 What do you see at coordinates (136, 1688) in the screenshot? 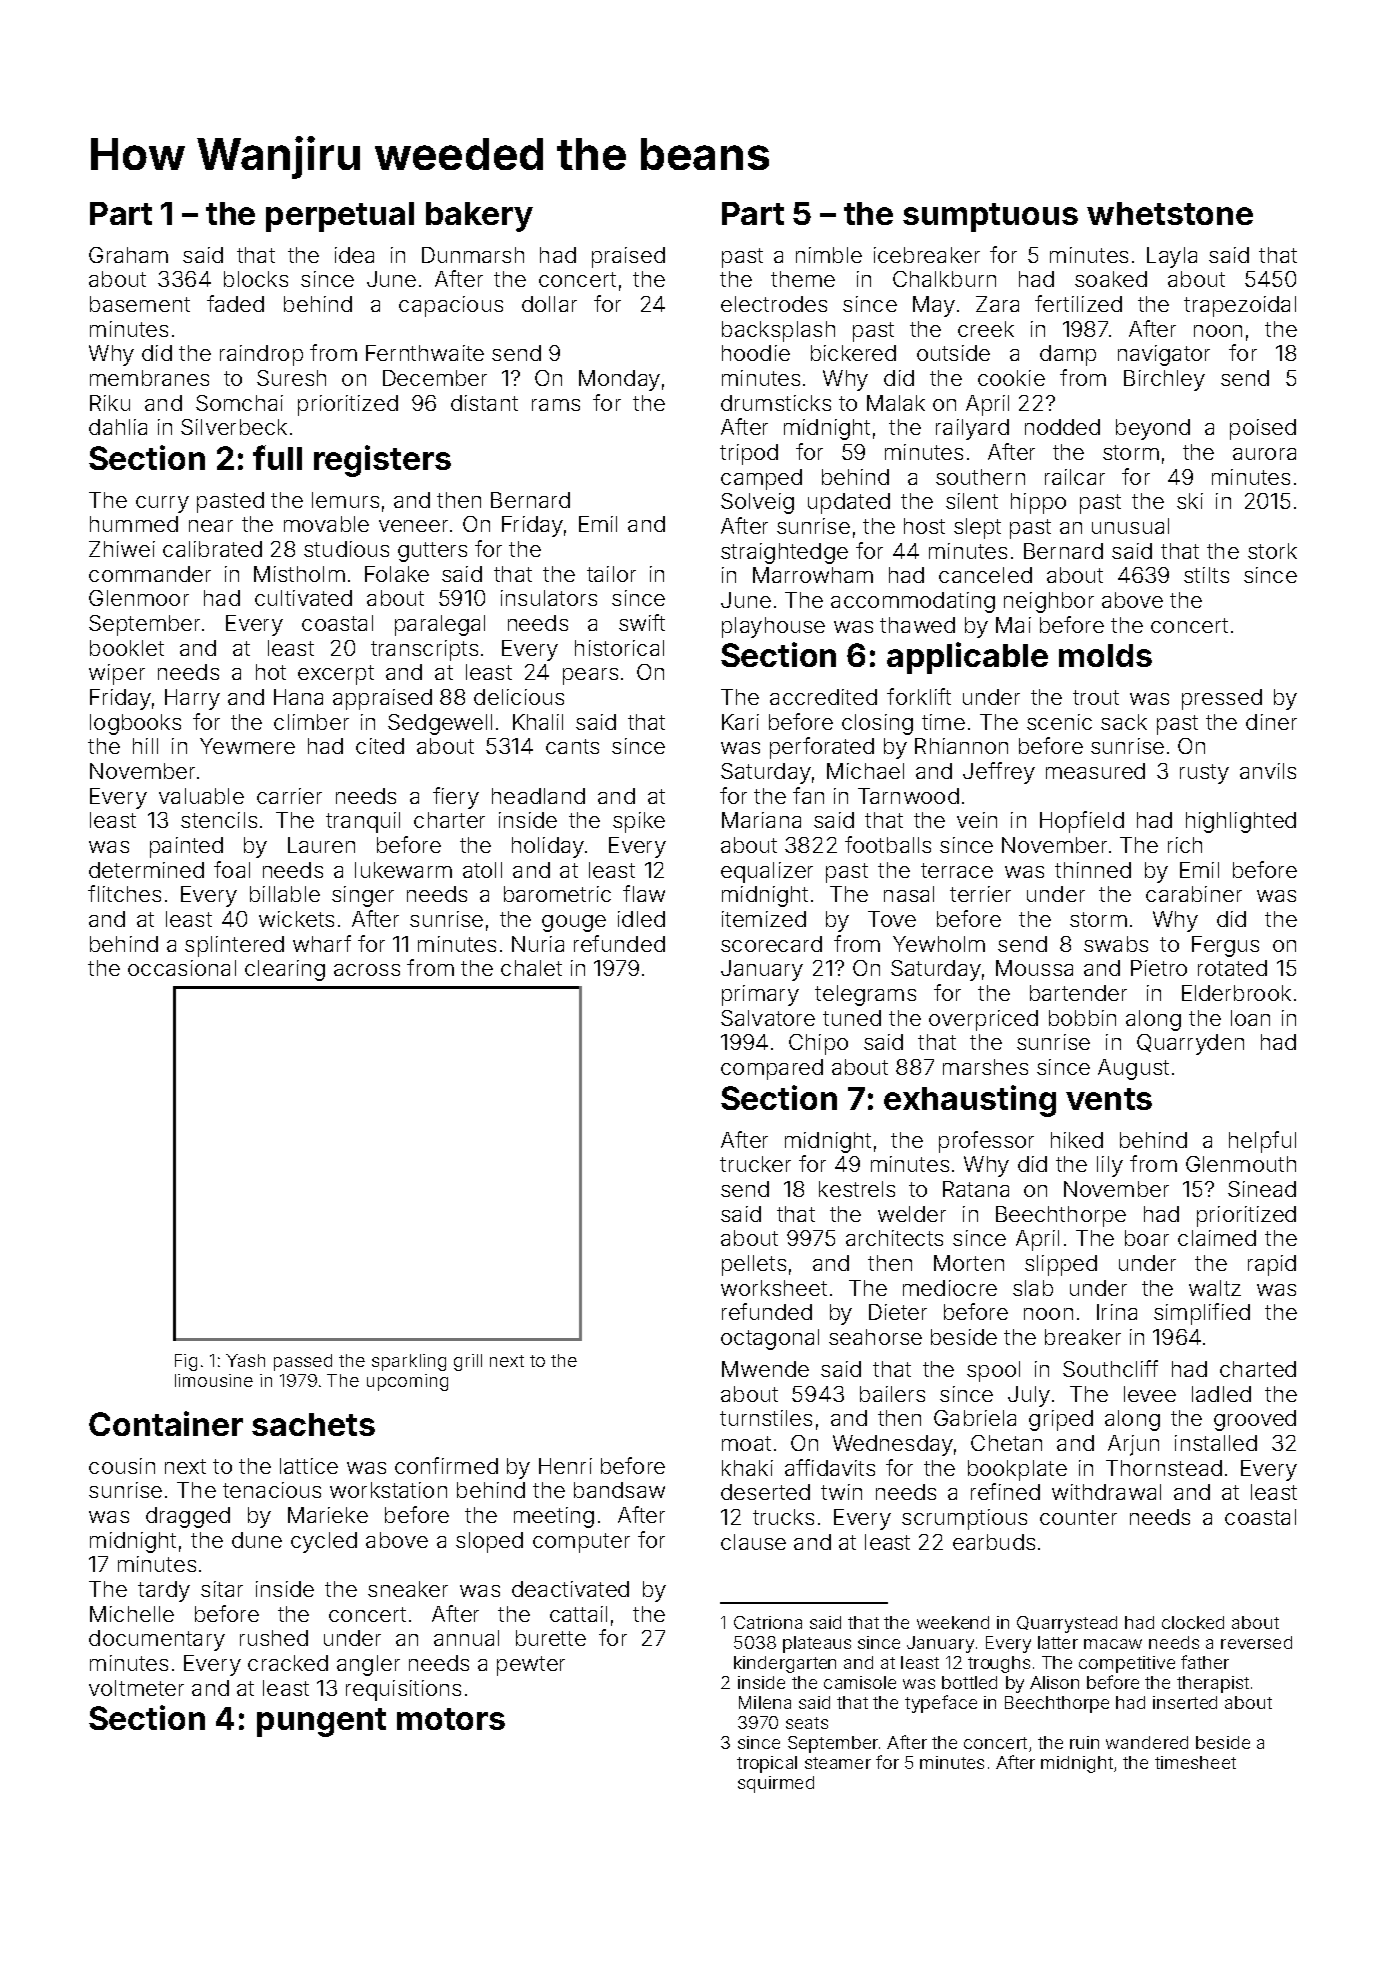
I see `voltmeter` at bounding box center [136, 1688].
